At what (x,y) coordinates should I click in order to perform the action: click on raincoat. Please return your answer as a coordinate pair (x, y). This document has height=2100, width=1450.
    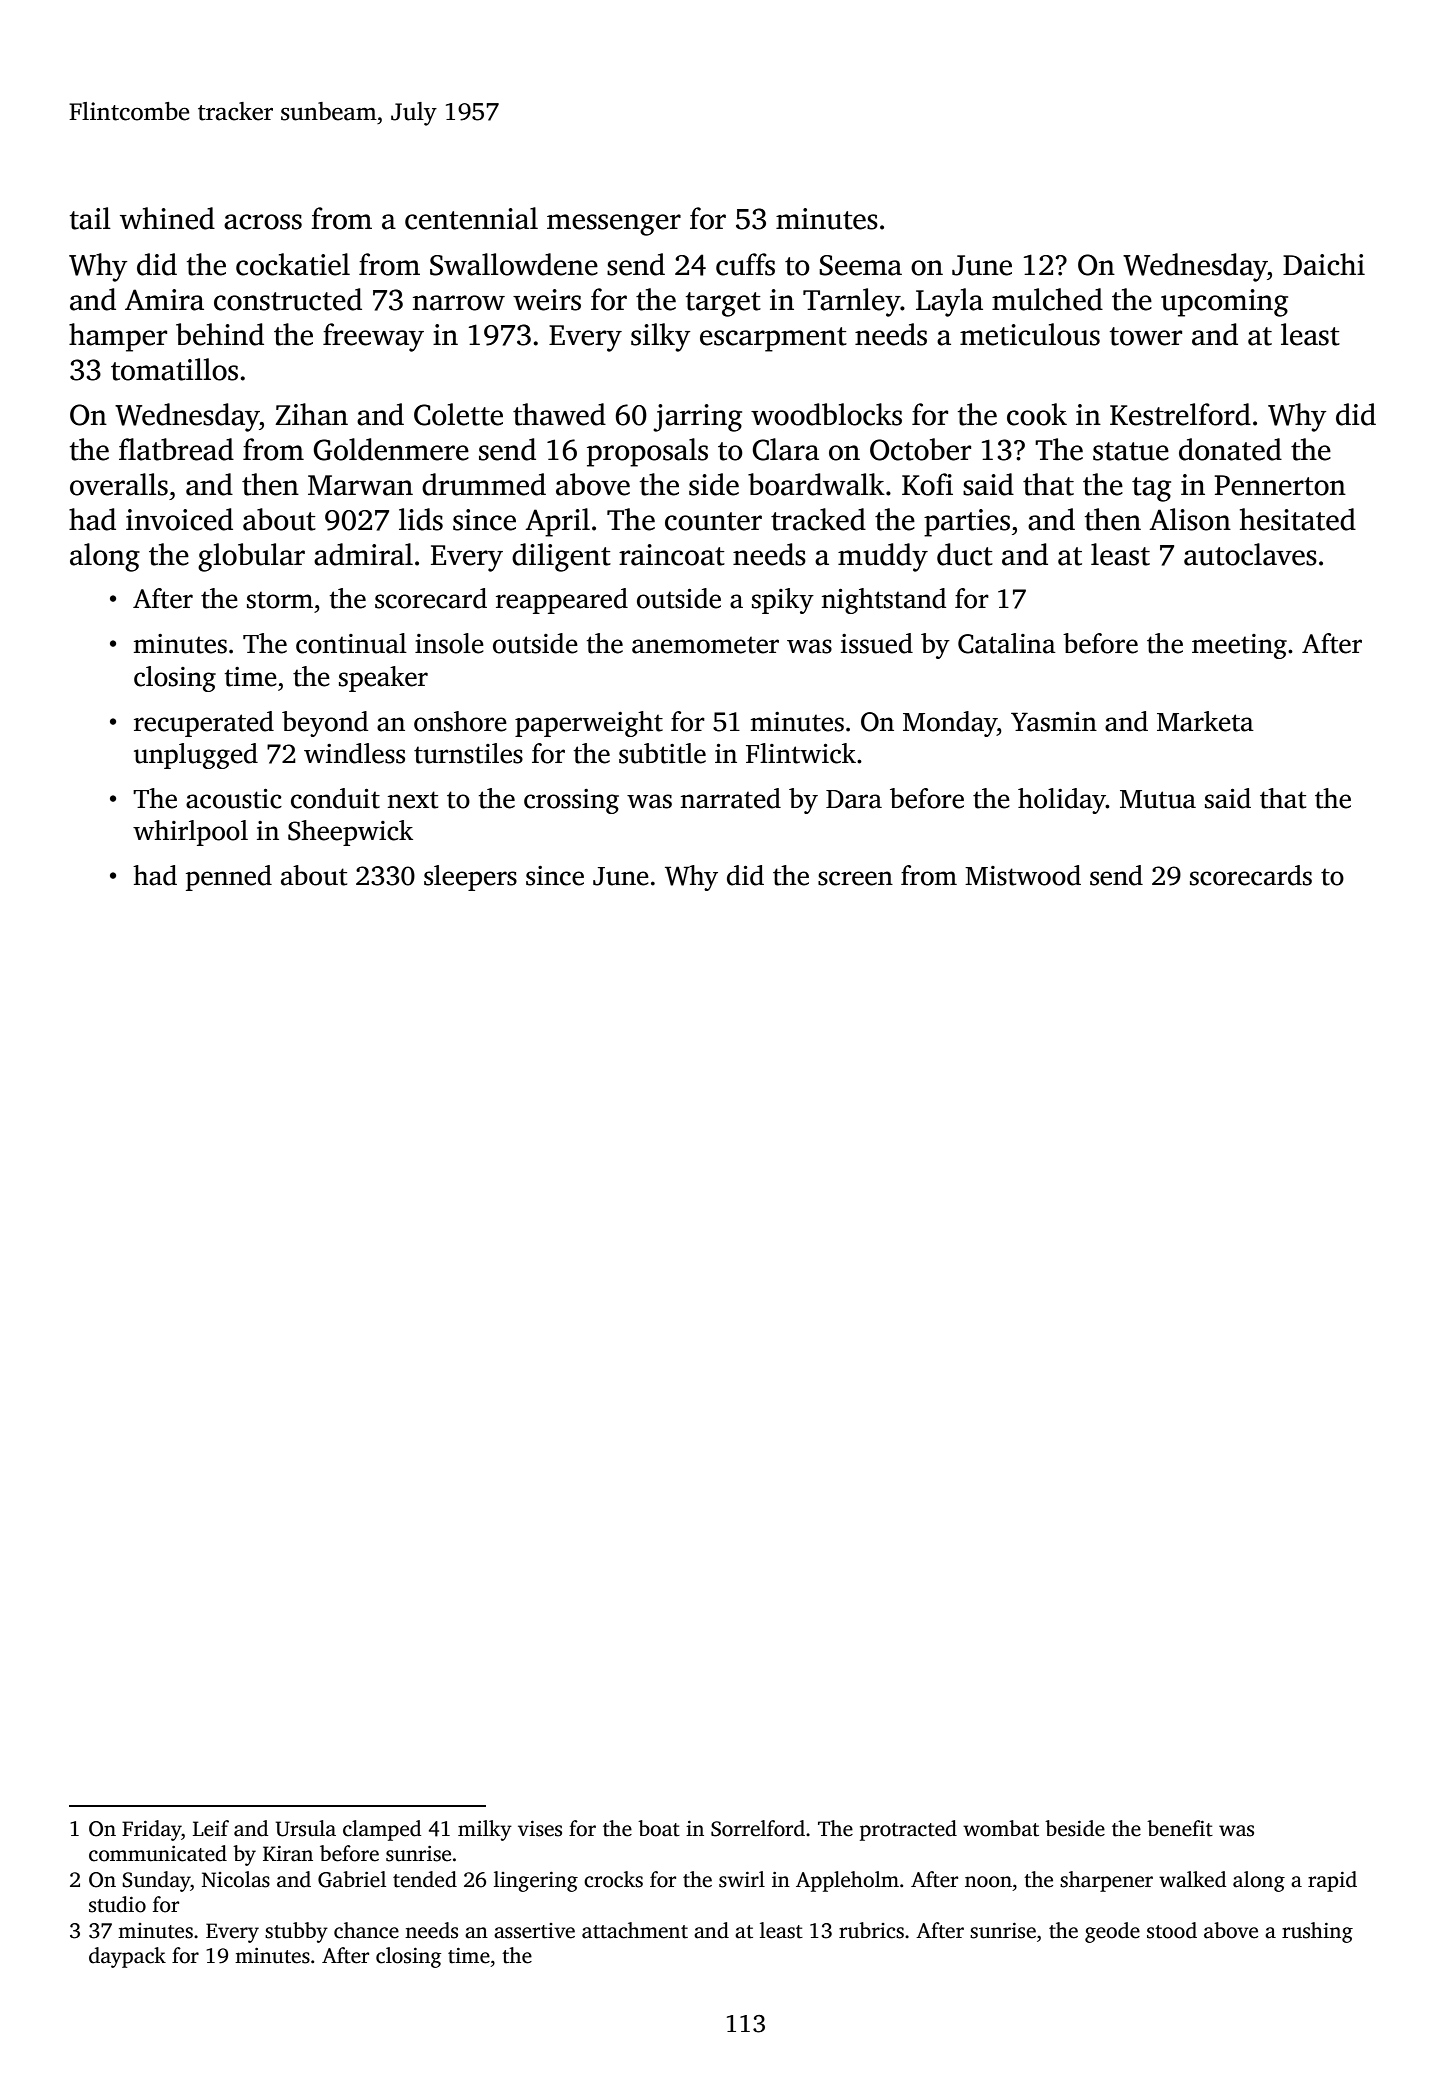
    Looking at the image, I should click on (672, 555).
